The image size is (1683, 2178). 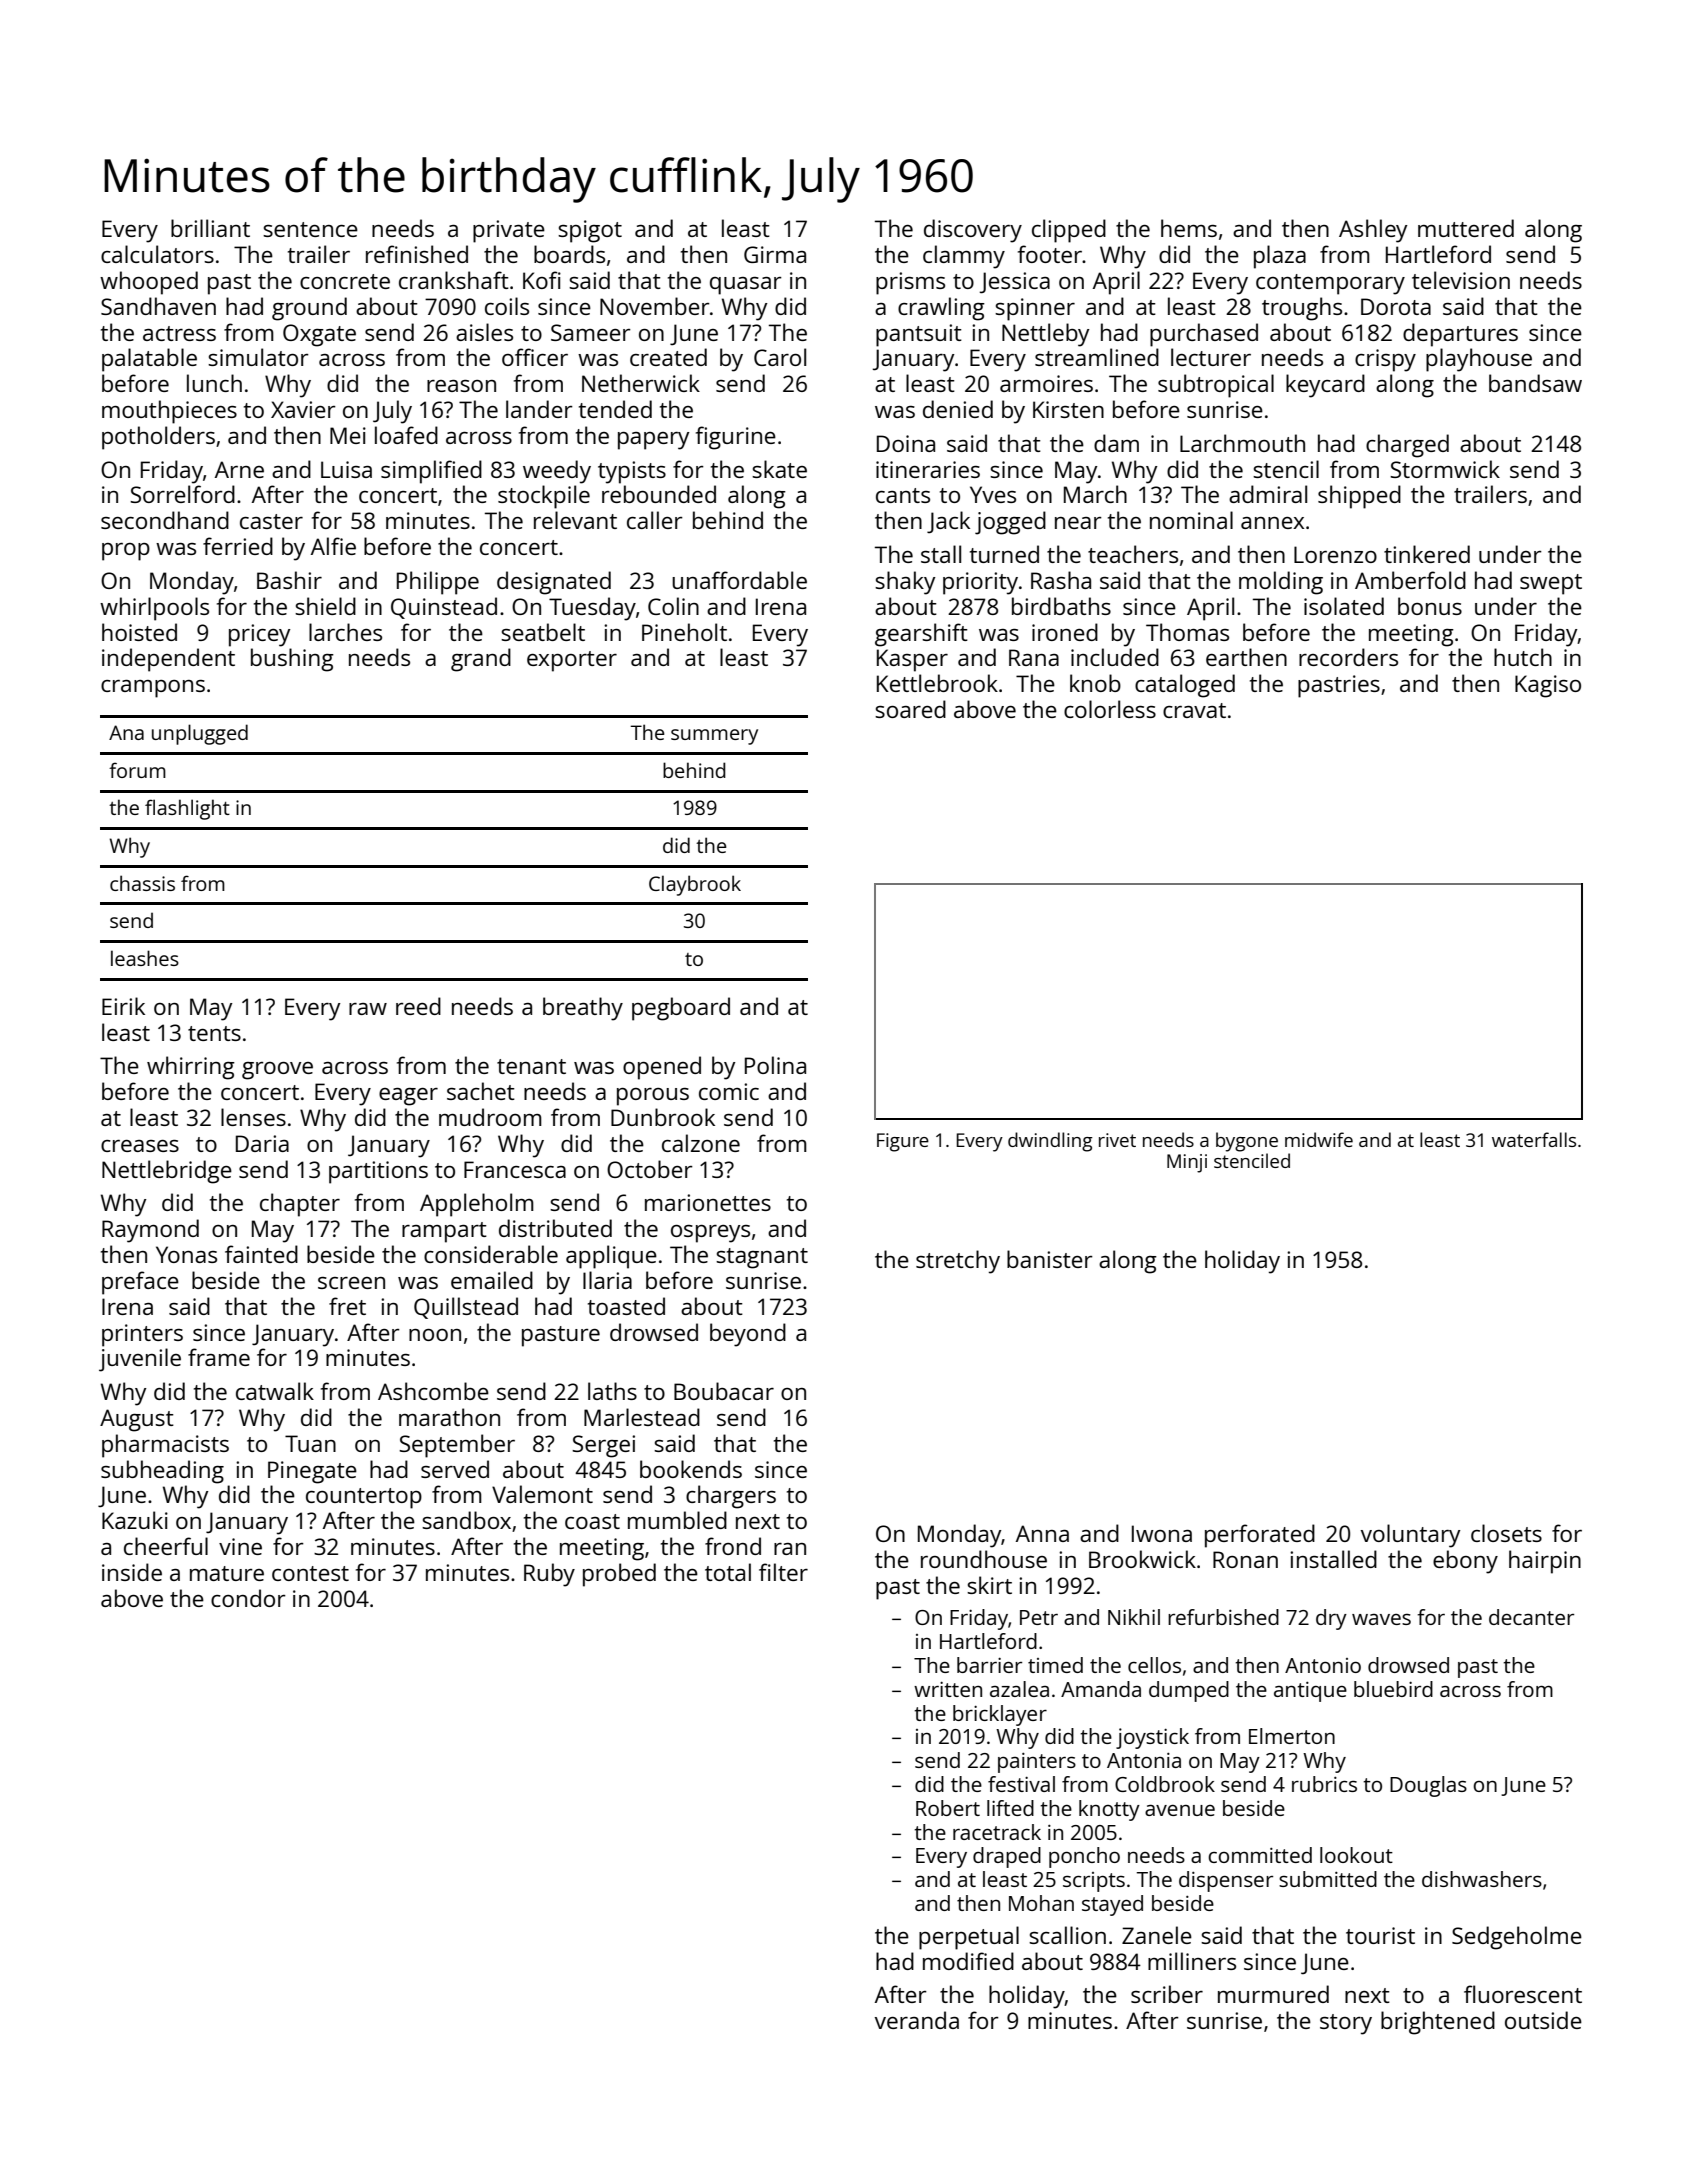 I want to click on modified, so click(x=968, y=1961).
